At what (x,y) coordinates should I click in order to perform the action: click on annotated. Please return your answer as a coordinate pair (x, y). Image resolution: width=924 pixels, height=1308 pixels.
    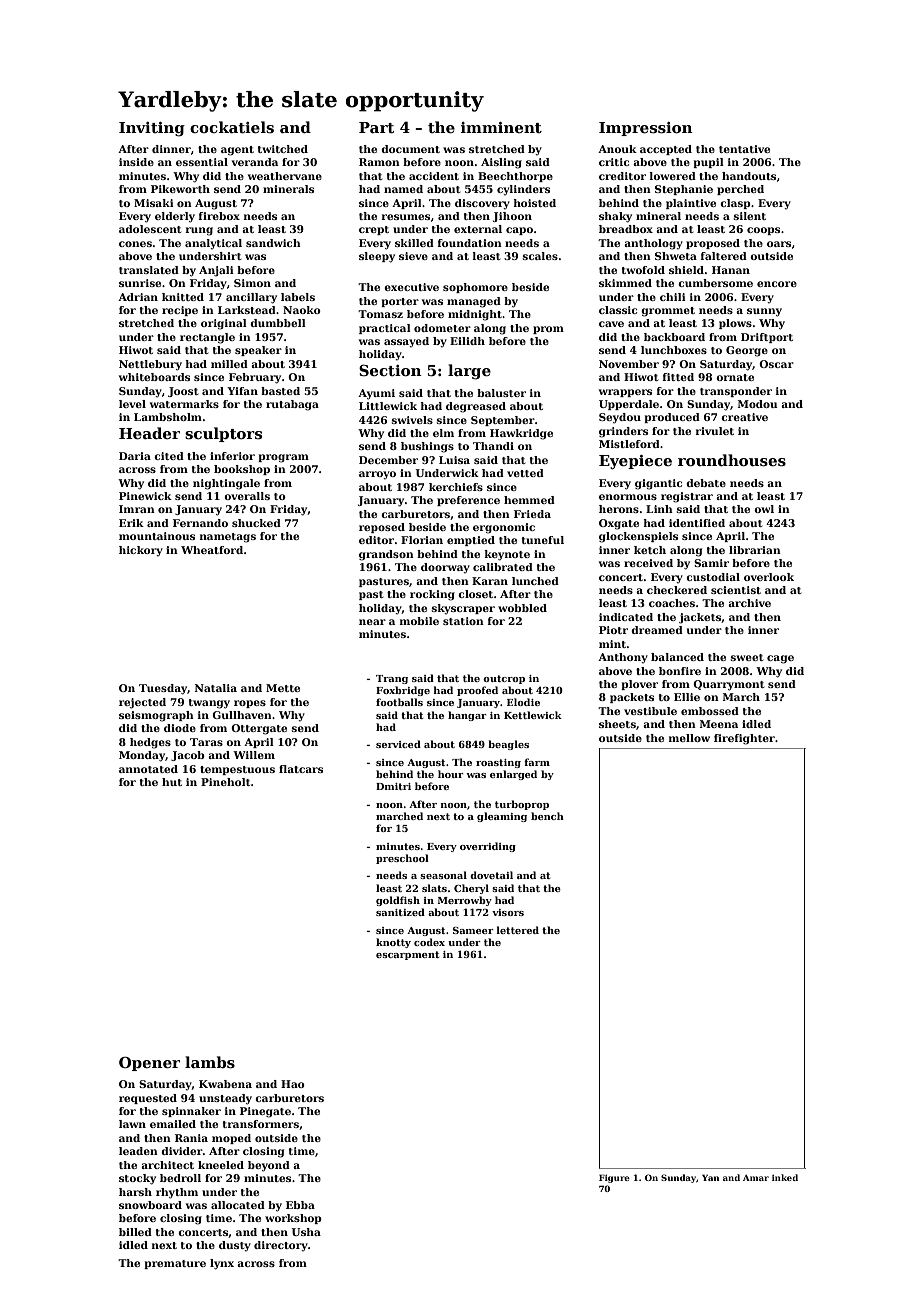
    Looking at the image, I should click on (148, 769).
